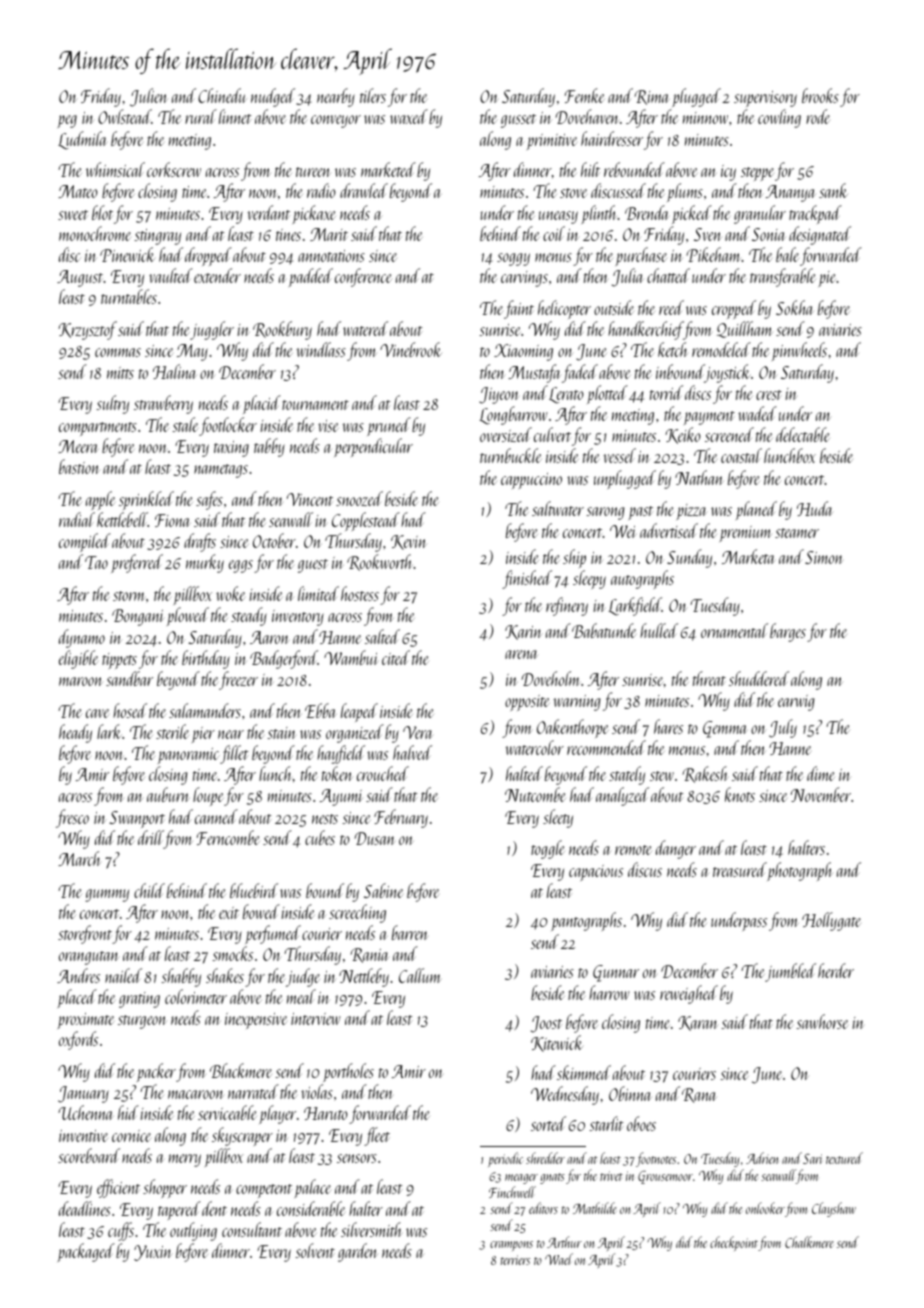 This image has height=1308, width=924. What do you see at coordinates (799, 351) in the image?
I see `pinwheels` at bounding box center [799, 351].
